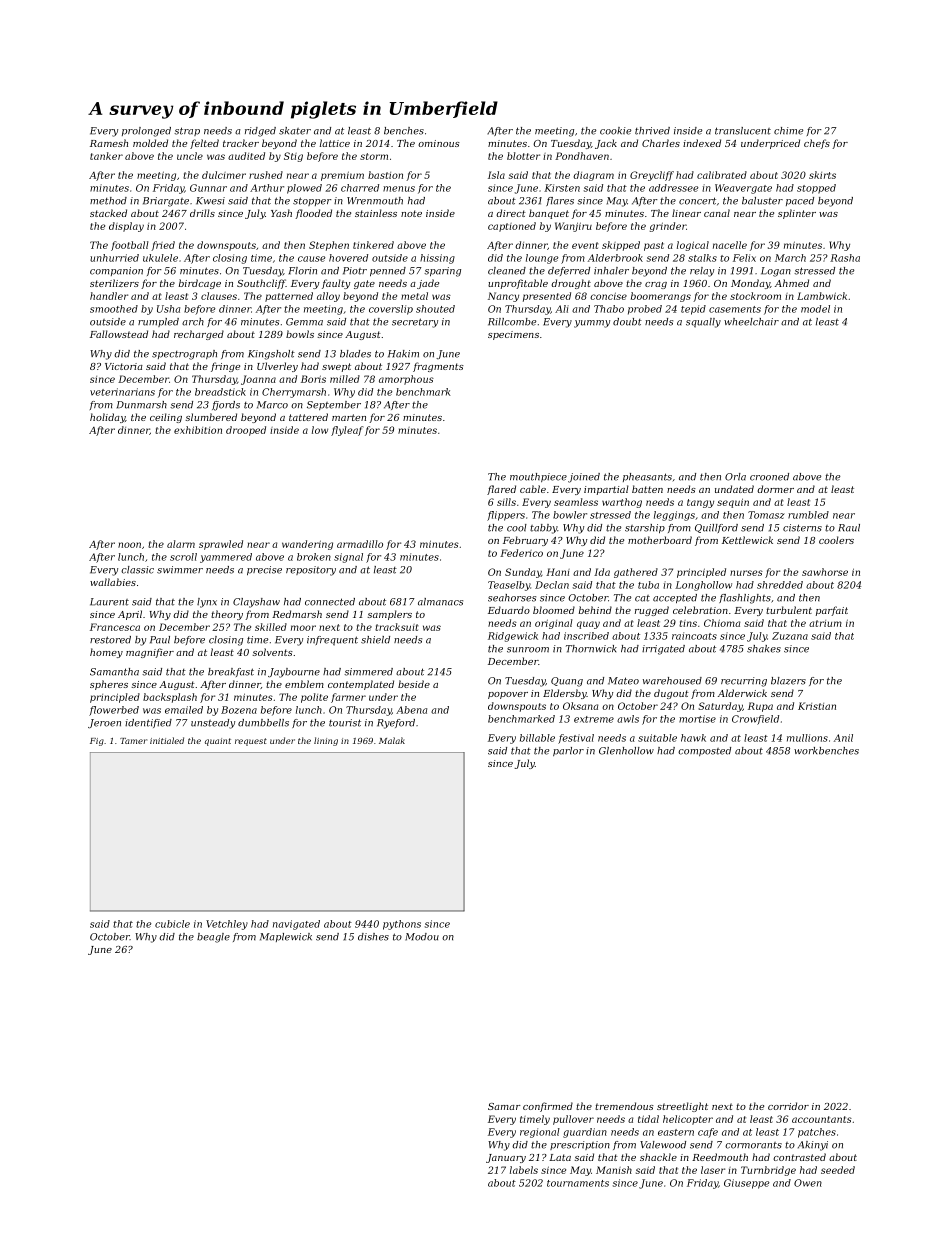 The height and width of the screenshot is (1233, 952). Describe the element at coordinates (114, 258) in the screenshot. I see `unhurried` at that location.
